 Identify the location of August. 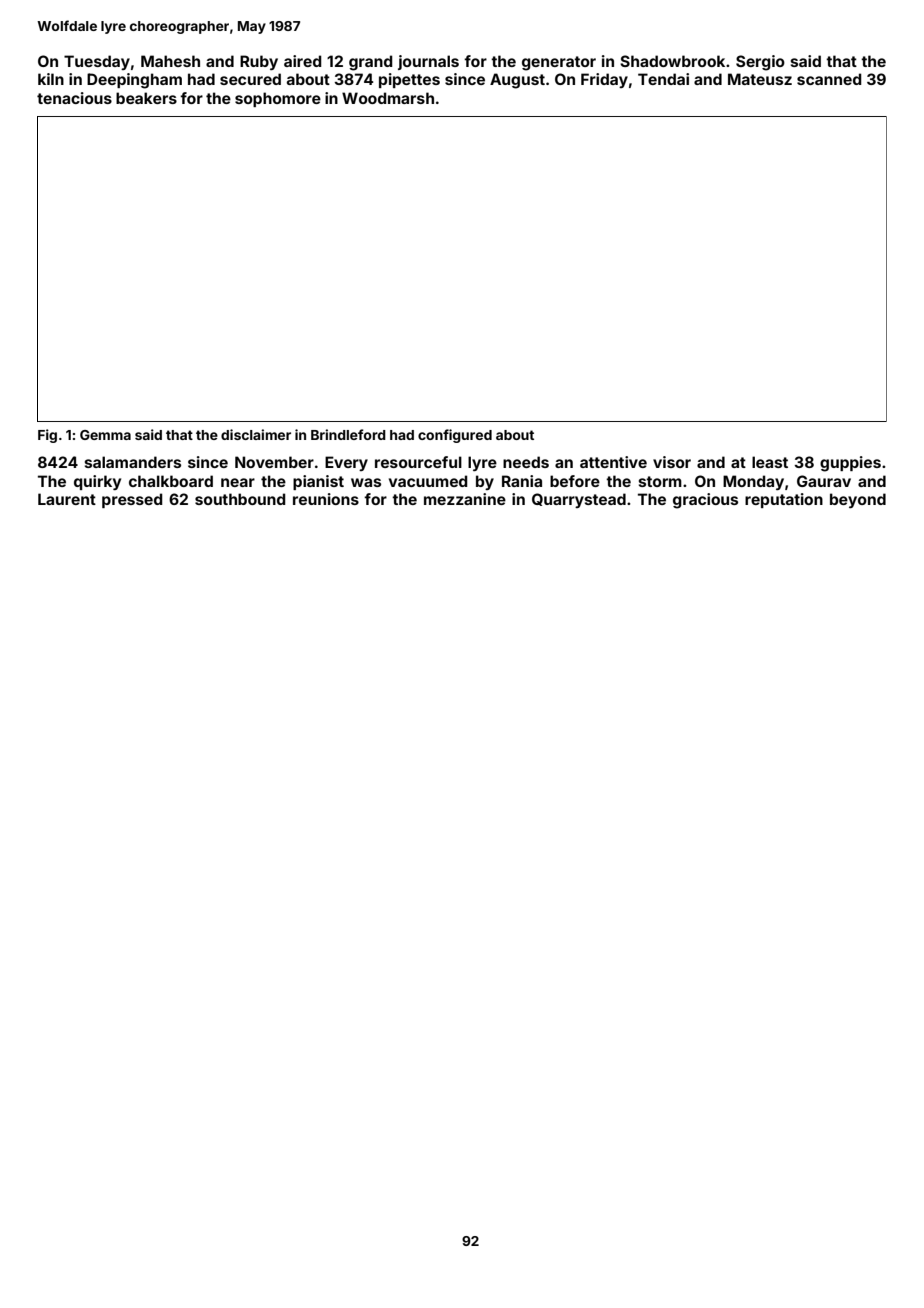
(517, 81).
